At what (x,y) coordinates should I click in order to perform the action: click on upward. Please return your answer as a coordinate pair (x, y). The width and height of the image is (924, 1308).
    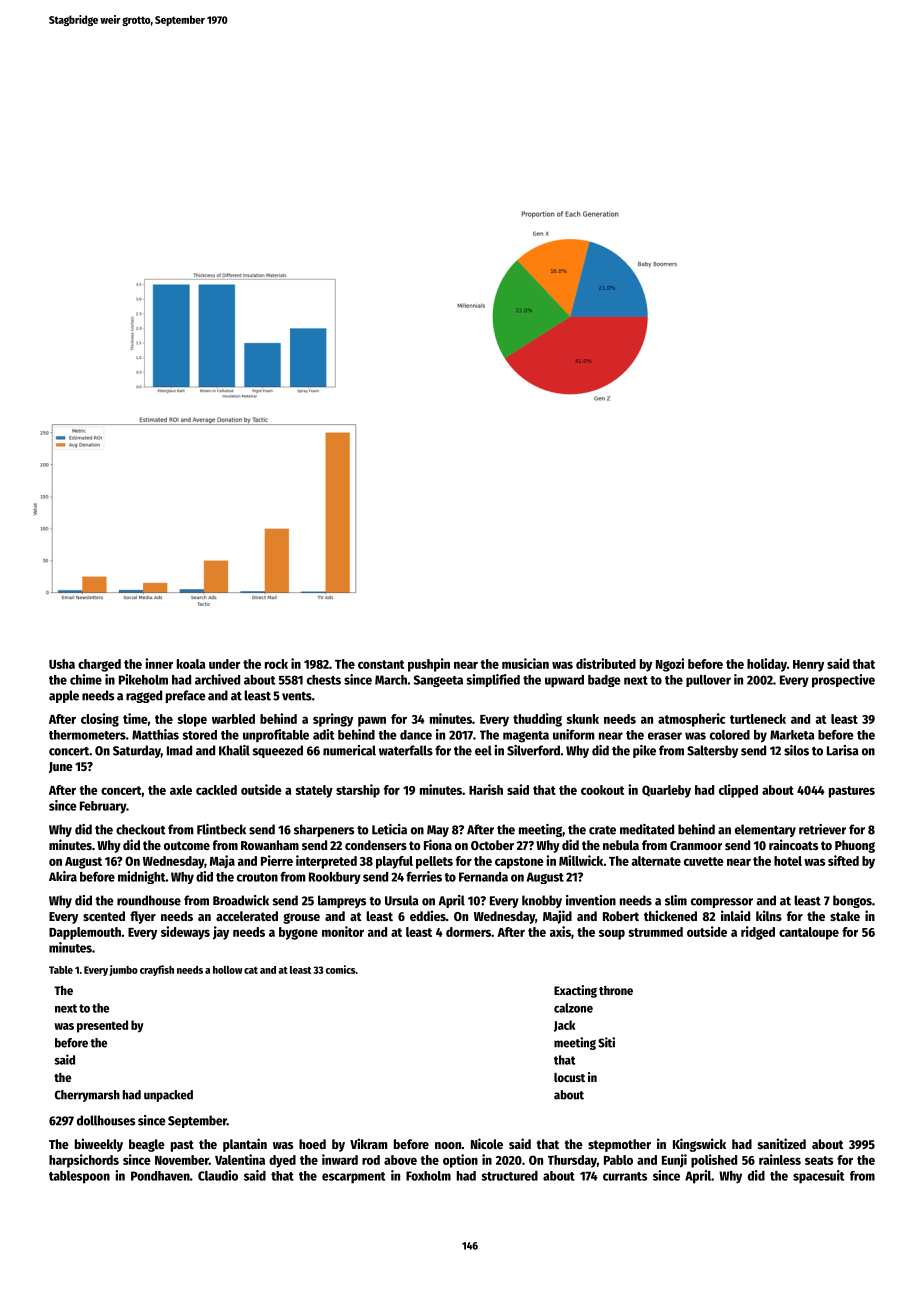
    Looking at the image, I should click on (564, 681).
